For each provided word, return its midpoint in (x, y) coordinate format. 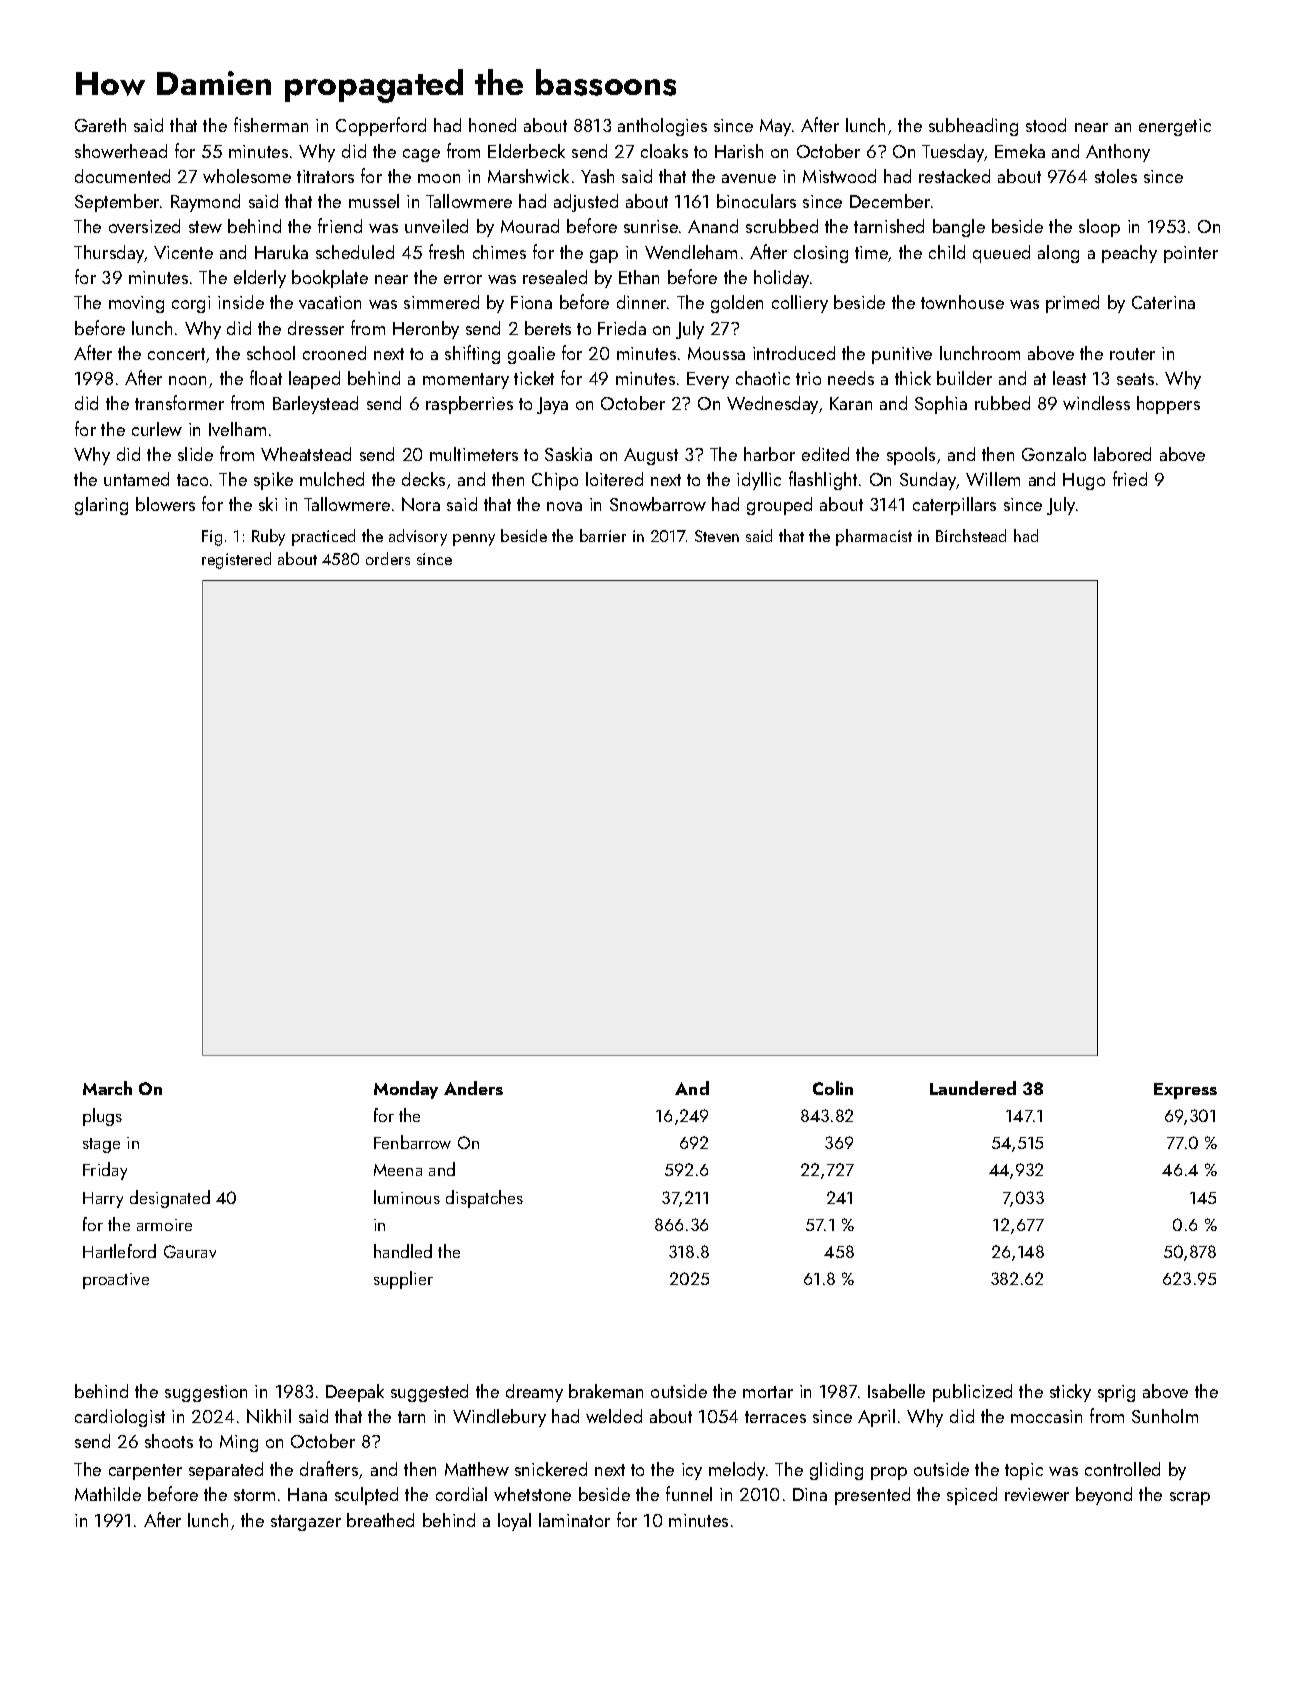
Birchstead (971, 535)
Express (1185, 1091)
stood (1046, 125)
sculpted (366, 1496)
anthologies (662, 127)
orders (388, 558)
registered (236, 560)
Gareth (100, 125)
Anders (473, 1088)
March (107, 1088)
